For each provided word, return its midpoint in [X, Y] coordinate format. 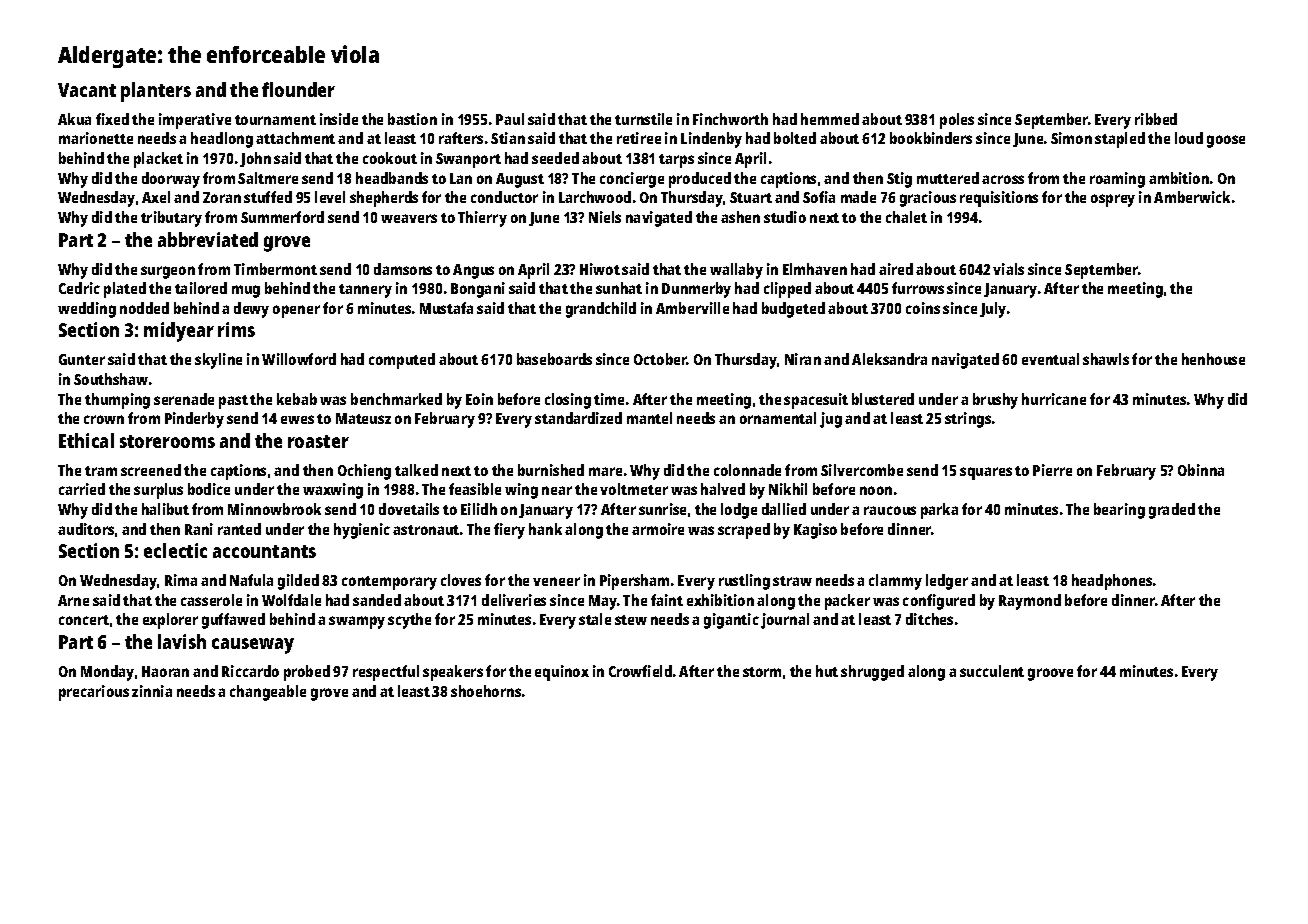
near [557, 490]
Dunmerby [696, 290]
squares [986, 473]
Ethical [86, 440]
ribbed [1156, 119]
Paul [510, 119]
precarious [94, 693]
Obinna [1201, 470]
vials [1008, 269]
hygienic [362, 531]
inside [339, 119]
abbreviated [208, 239]
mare [605, 471]
